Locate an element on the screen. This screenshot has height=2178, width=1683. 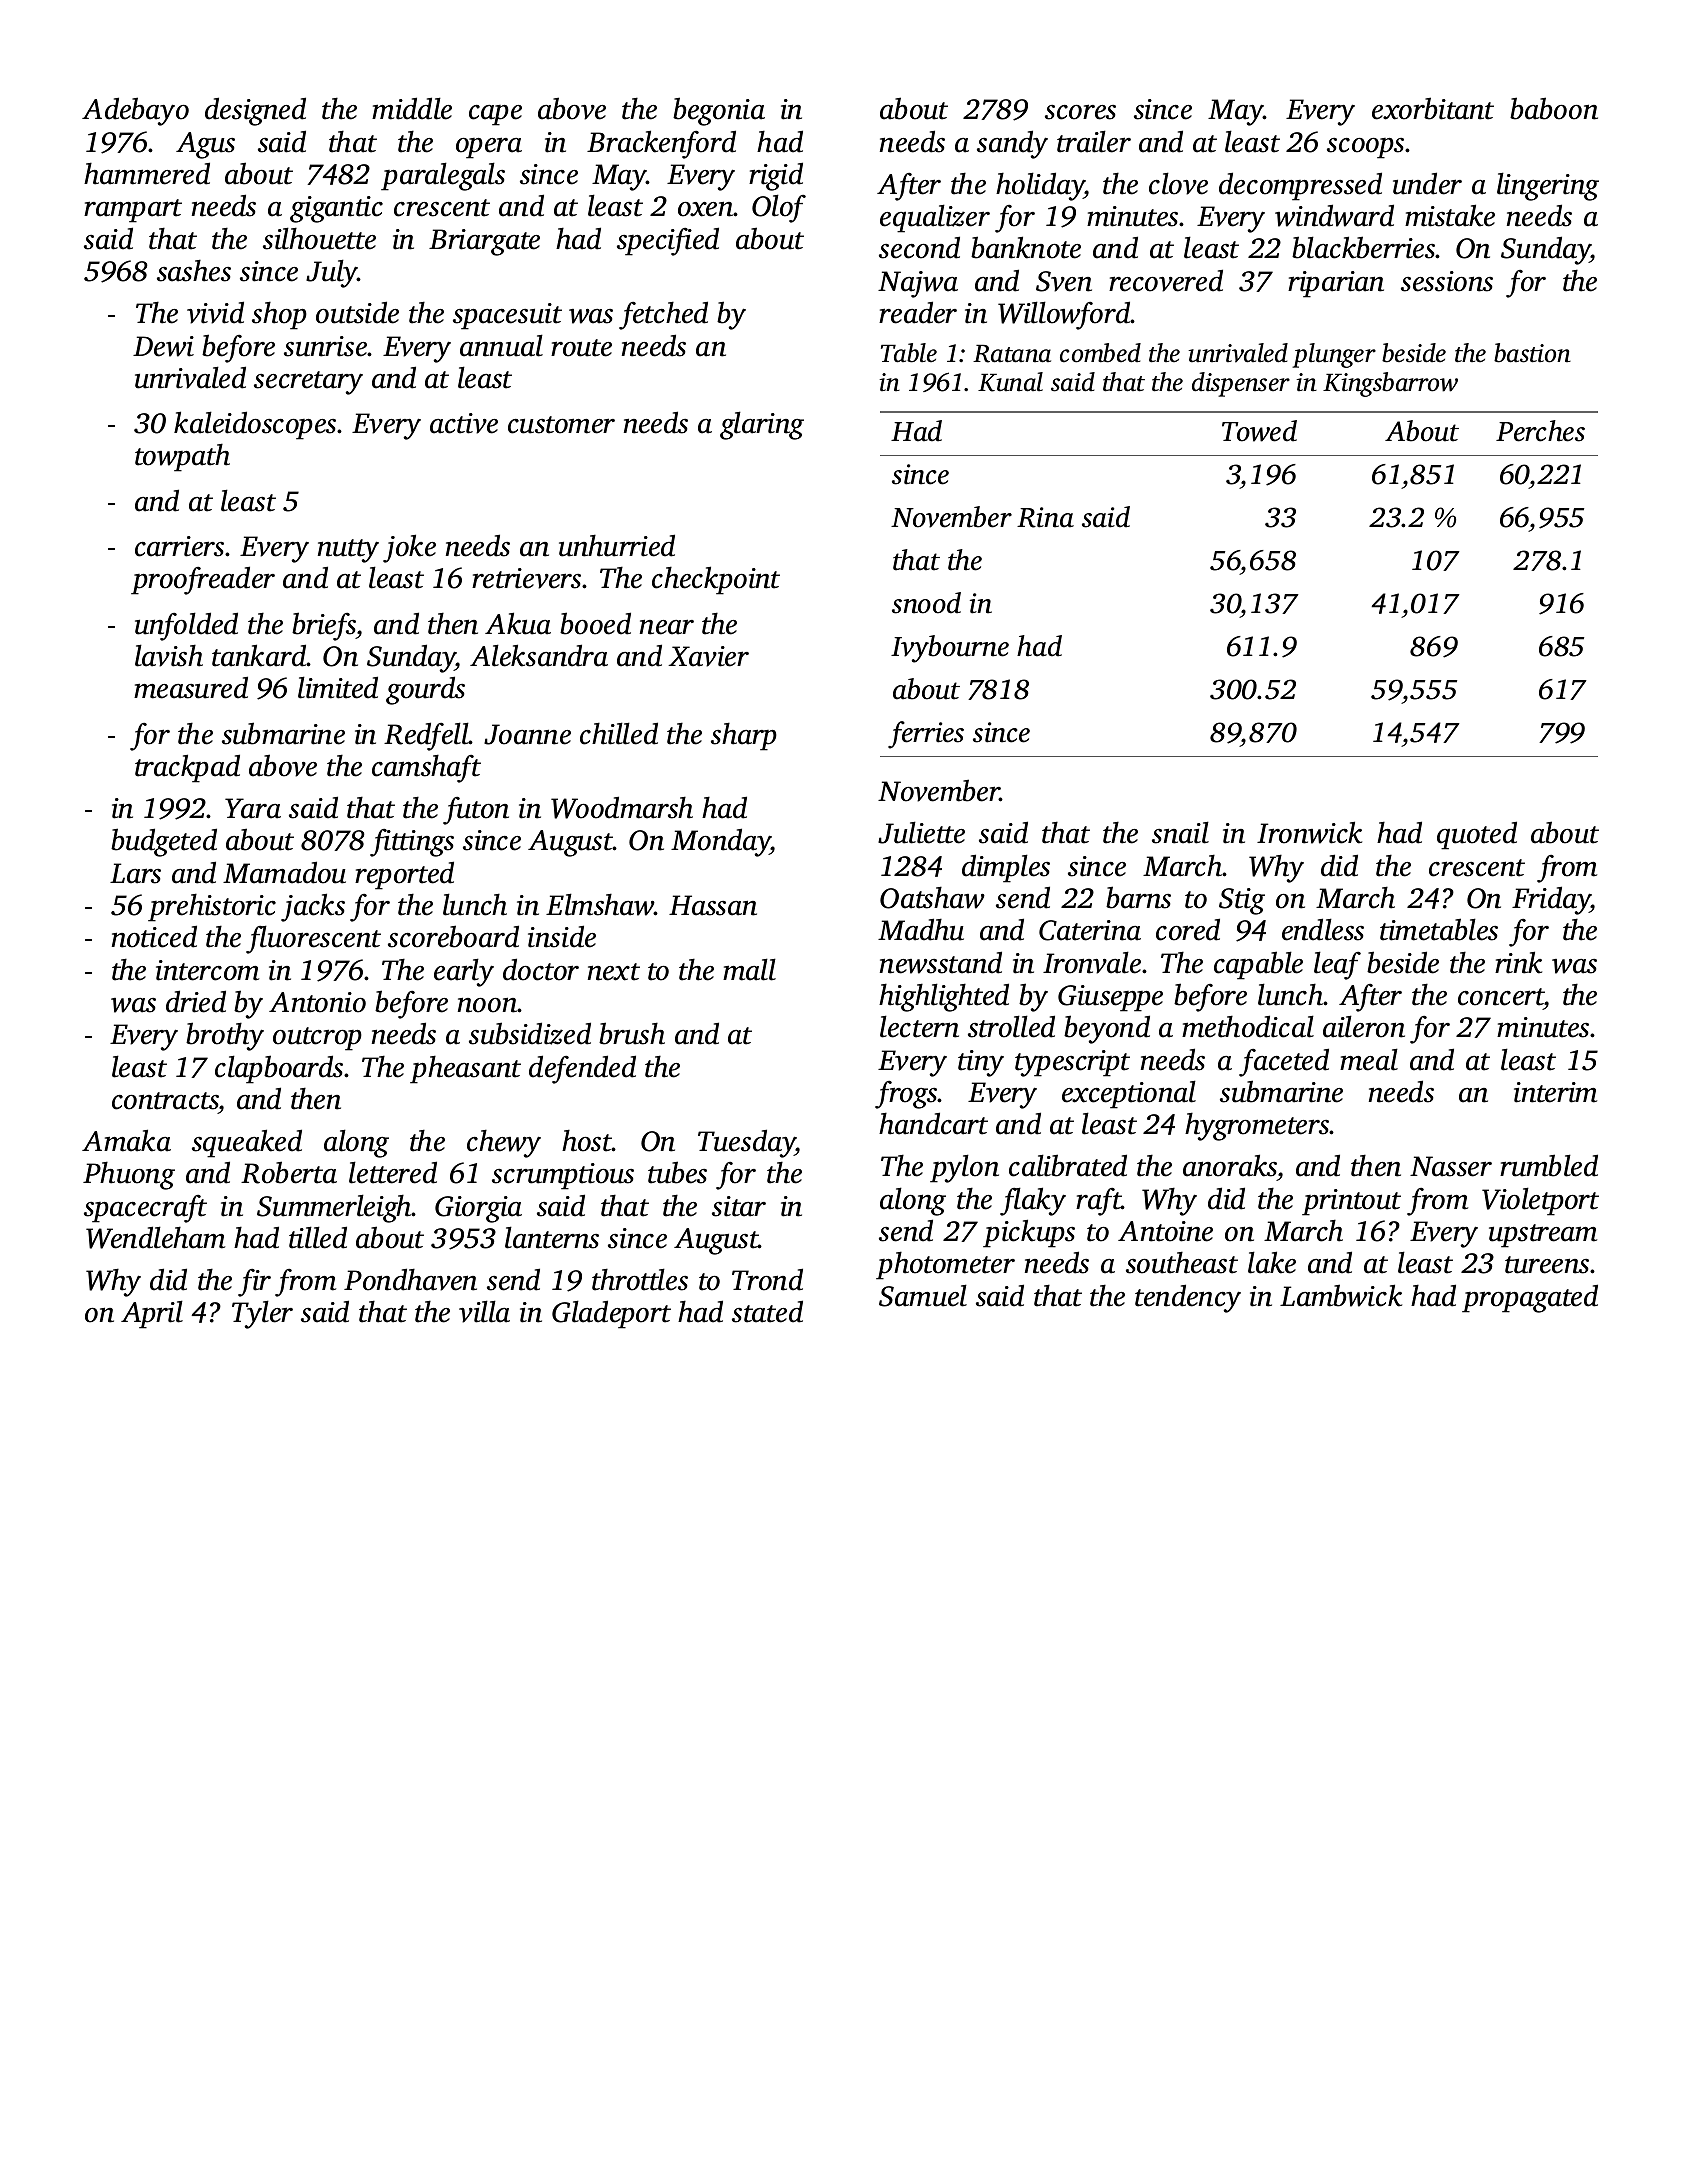
briefs is located at coordinates (324, 626).
